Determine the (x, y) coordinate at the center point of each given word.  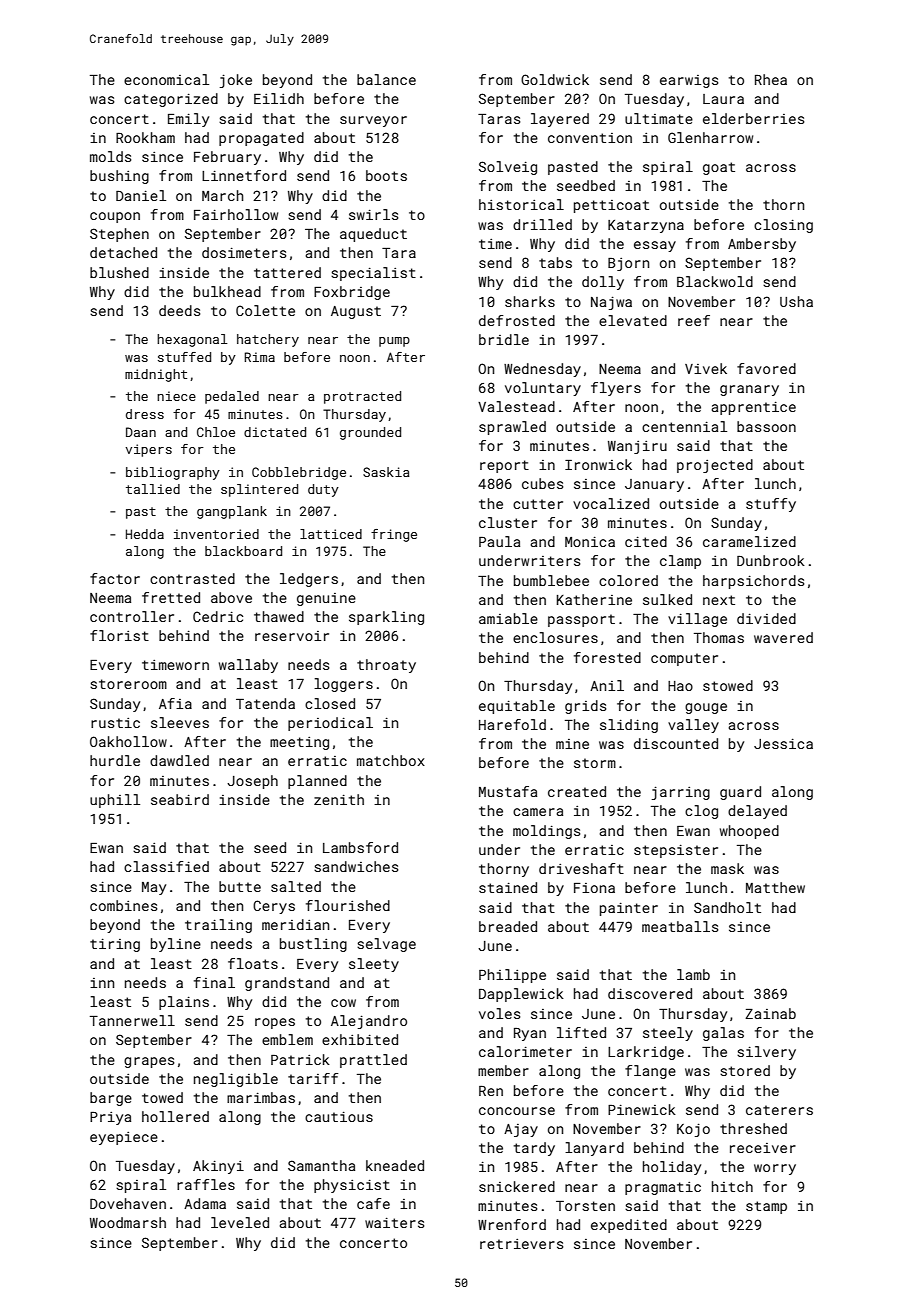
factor (115, 578)
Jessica (783, 743)
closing (783, 226)
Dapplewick (521, 995)
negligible (236, 1080)
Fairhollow (236, 214)
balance (386, 79)
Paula (499, 541)
